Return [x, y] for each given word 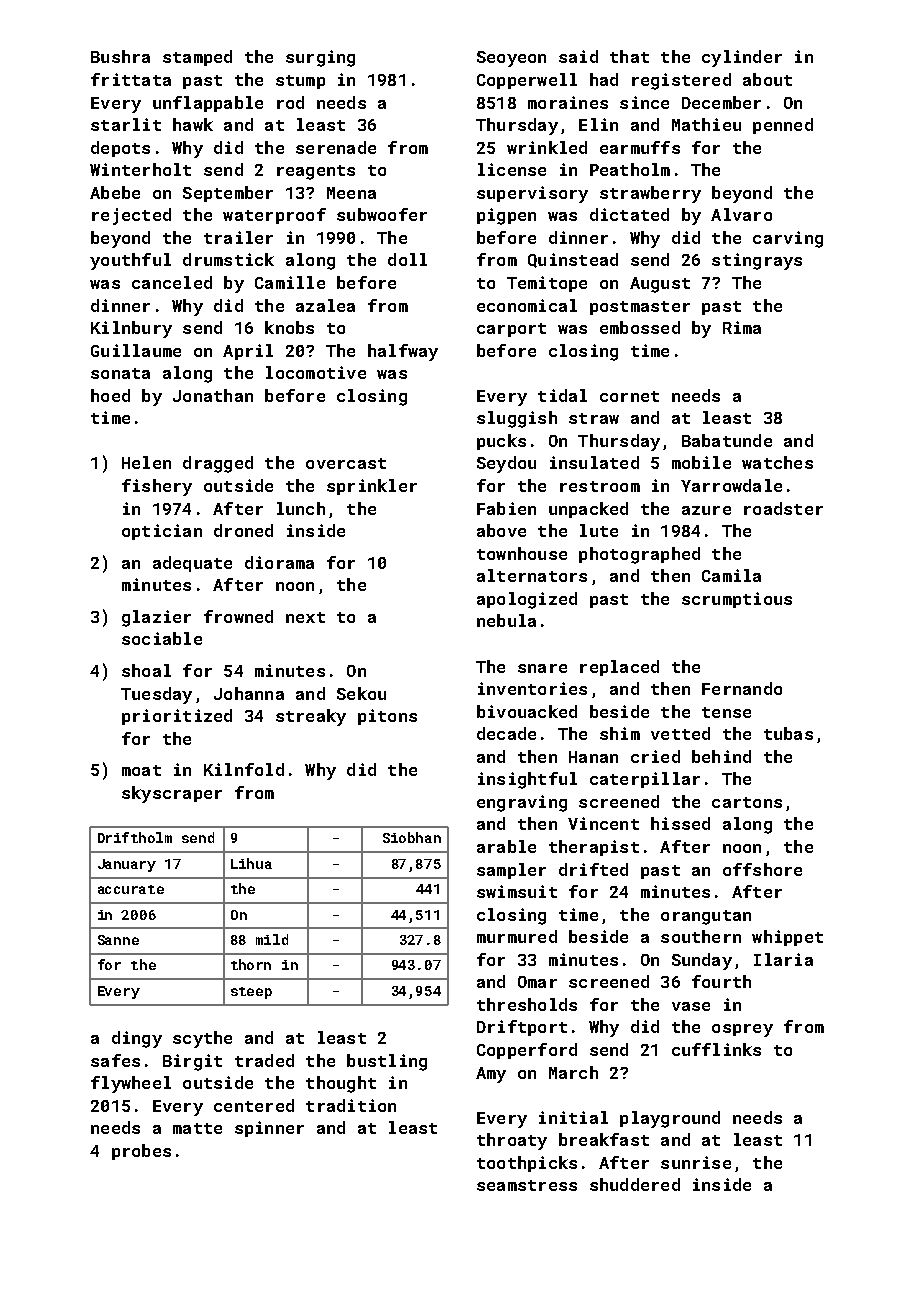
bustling [387, 1062]
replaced [619, 668]
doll [407, 259]
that [629, 56]
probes [141, 1152]
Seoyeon [511, 59]
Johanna [249, 693]
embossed [640, 327]
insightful [527, 780]
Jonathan [213, 395]
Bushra [120, 56]
